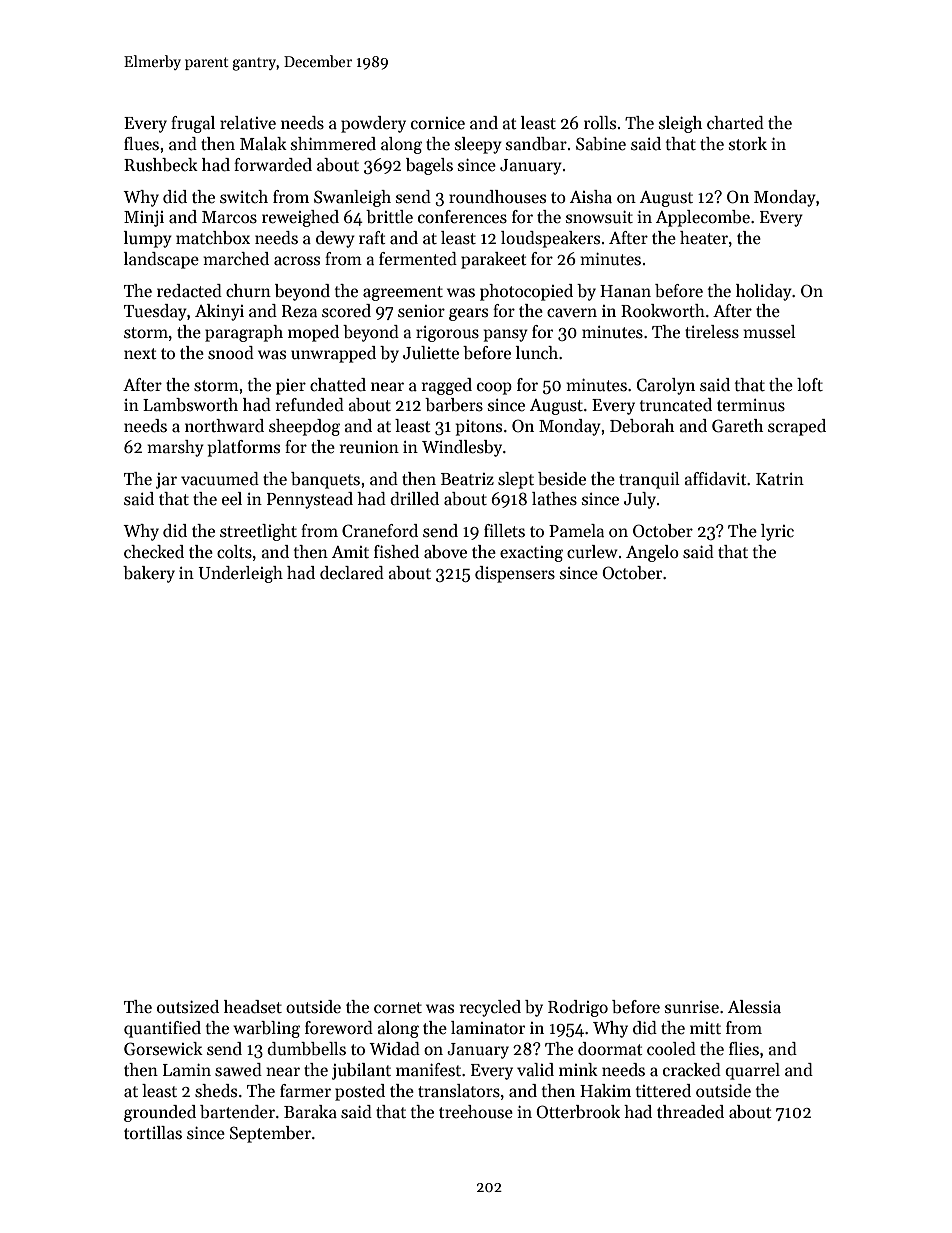 The image size is (952, 1233). I want to click on fermented, so click(418, 259).
